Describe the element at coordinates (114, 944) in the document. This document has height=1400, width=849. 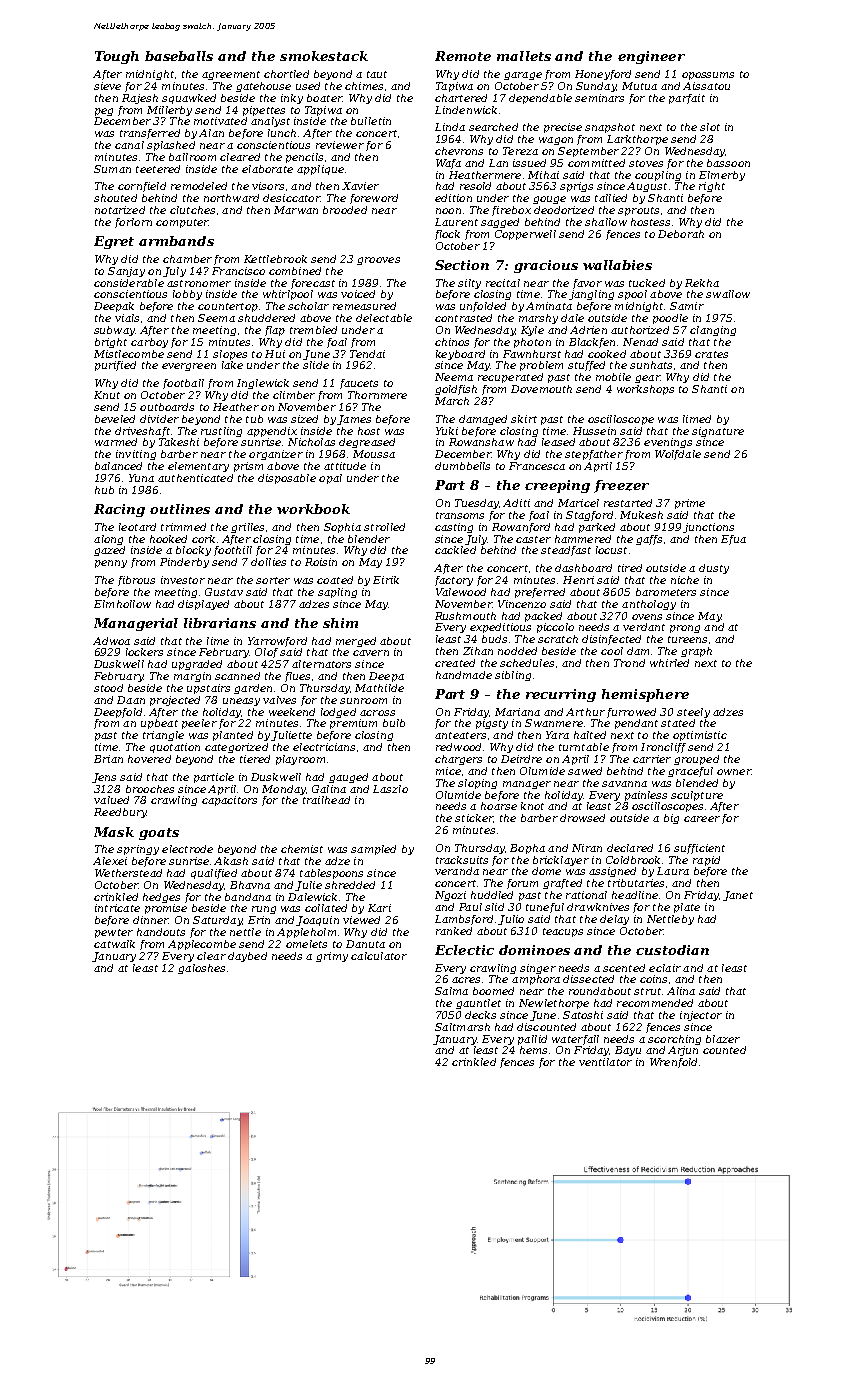
I see `catwalk` at that location.
